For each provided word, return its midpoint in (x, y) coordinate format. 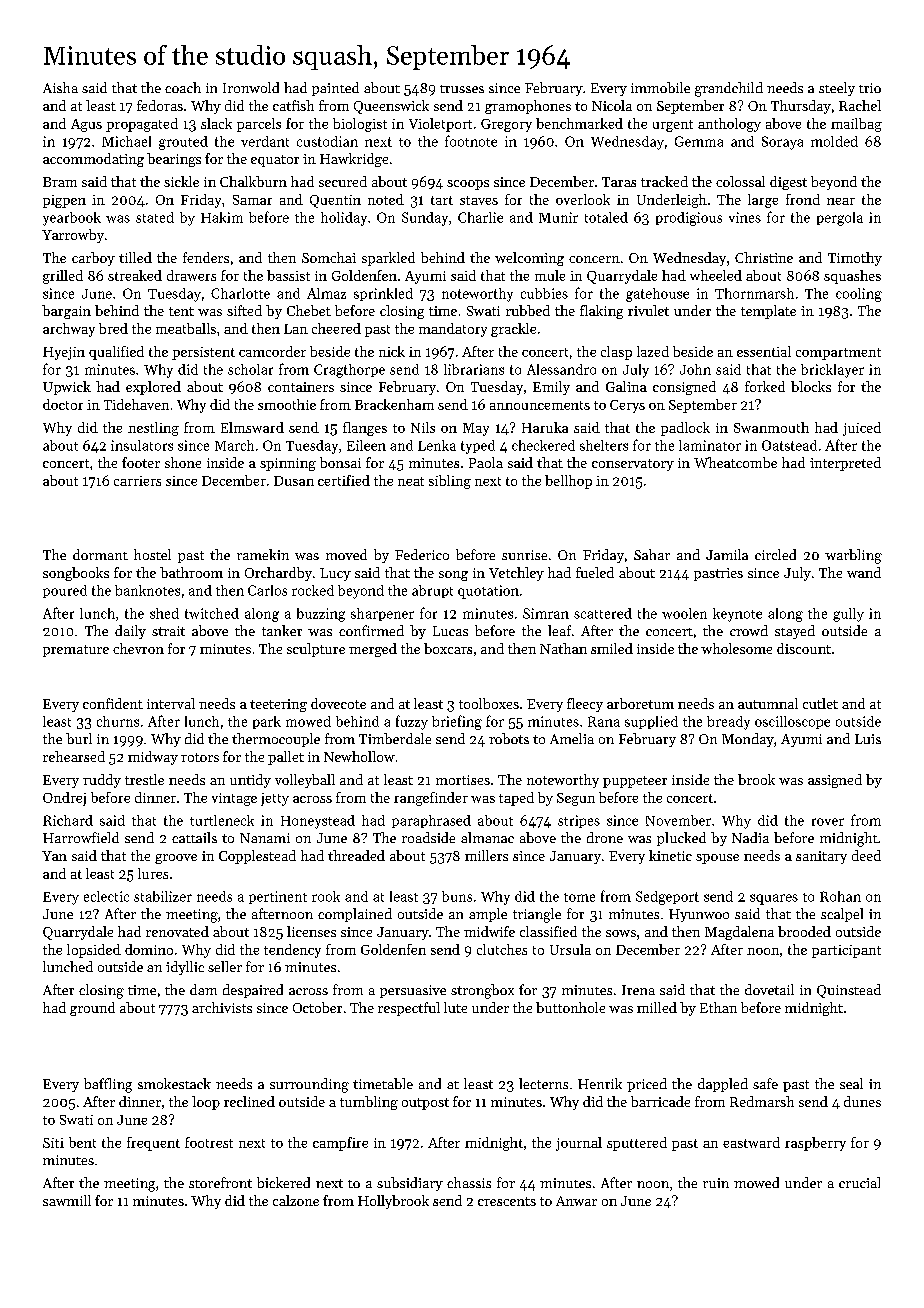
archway (69, 330)
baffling (108, 1085)
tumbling (369, 1103)
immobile (660, 87)
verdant (265, 141)
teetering (278, 705)
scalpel (842, 915)
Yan (54, 856)
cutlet (820, 703)
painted (335, 89)
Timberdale (395, 738)
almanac (487, 837)
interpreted (845, 464)
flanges (365, 429)
